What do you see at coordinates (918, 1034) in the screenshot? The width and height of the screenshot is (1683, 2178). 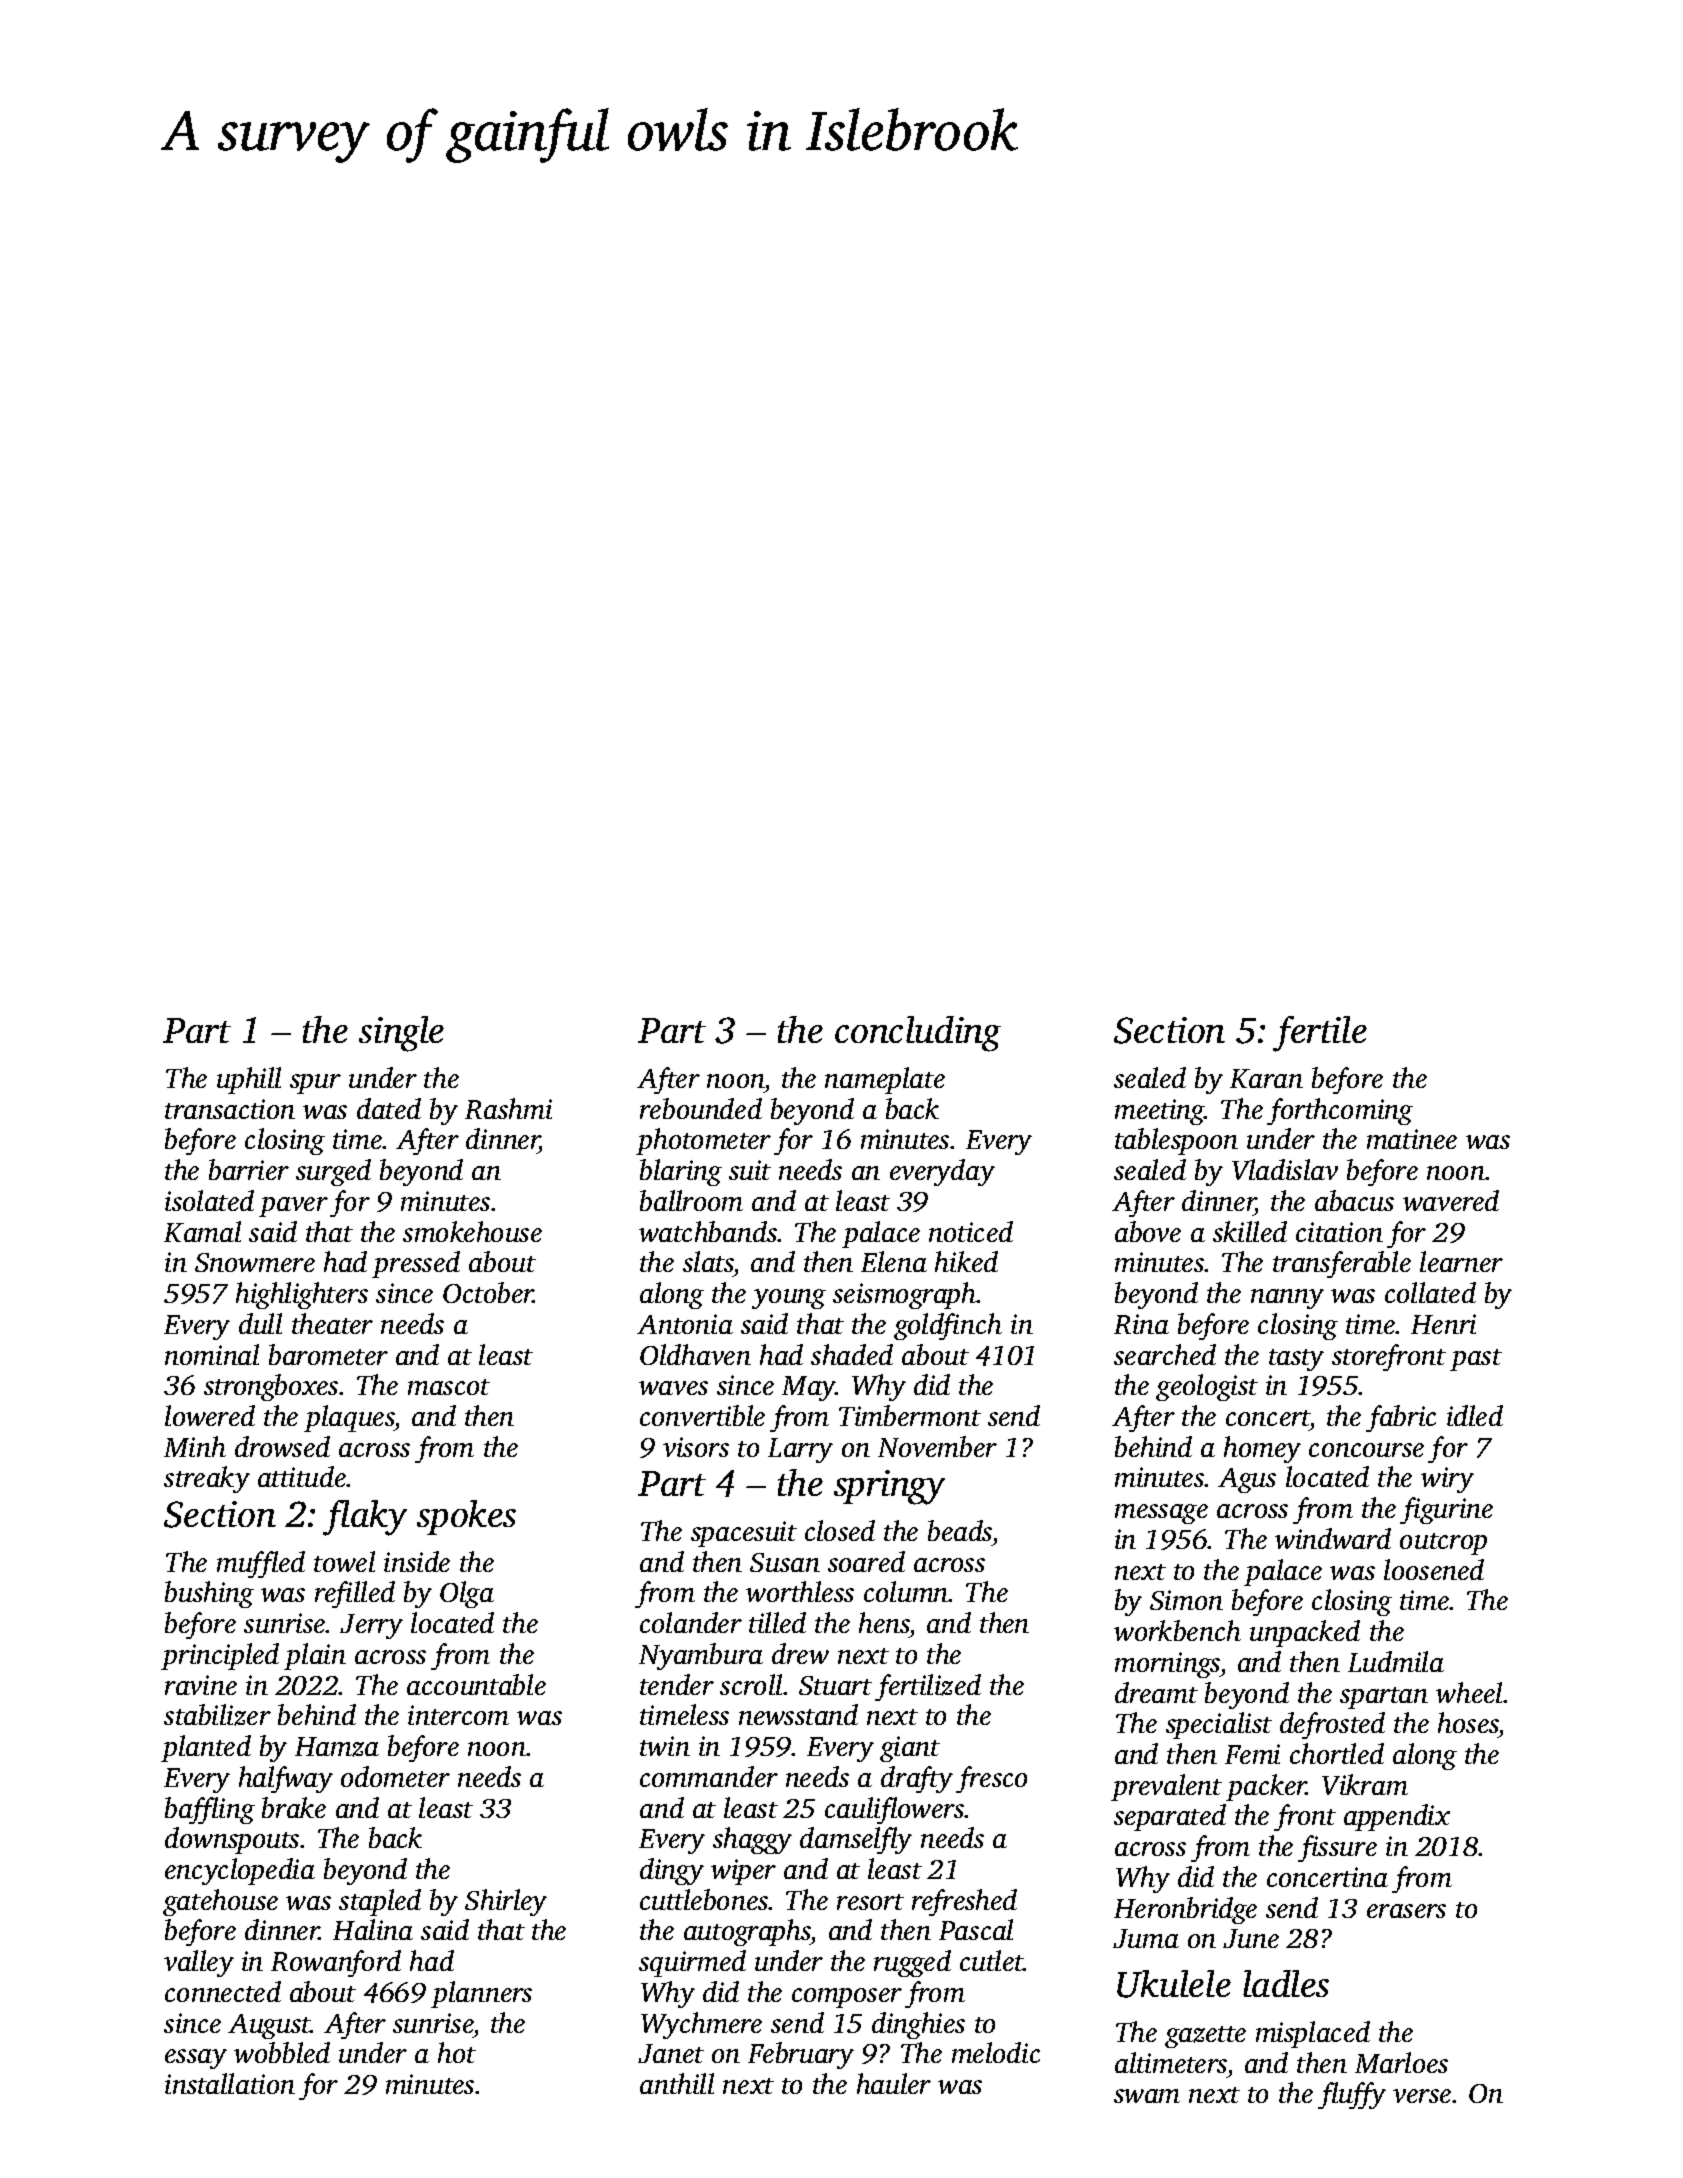 I see `concluding` at bounding box center [918, 1034].
